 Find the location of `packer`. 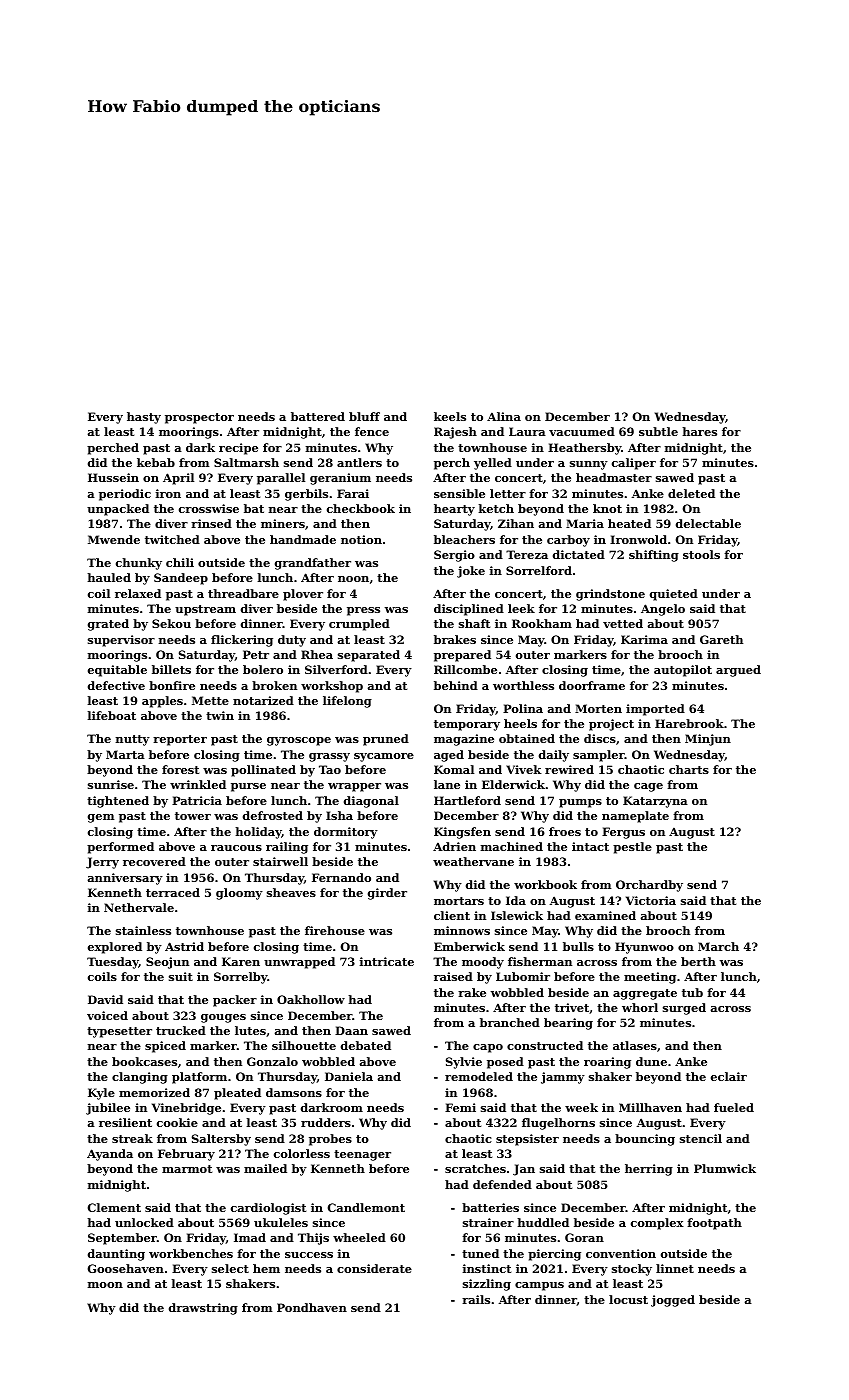

packer is located at coordinates (235, 1001).
